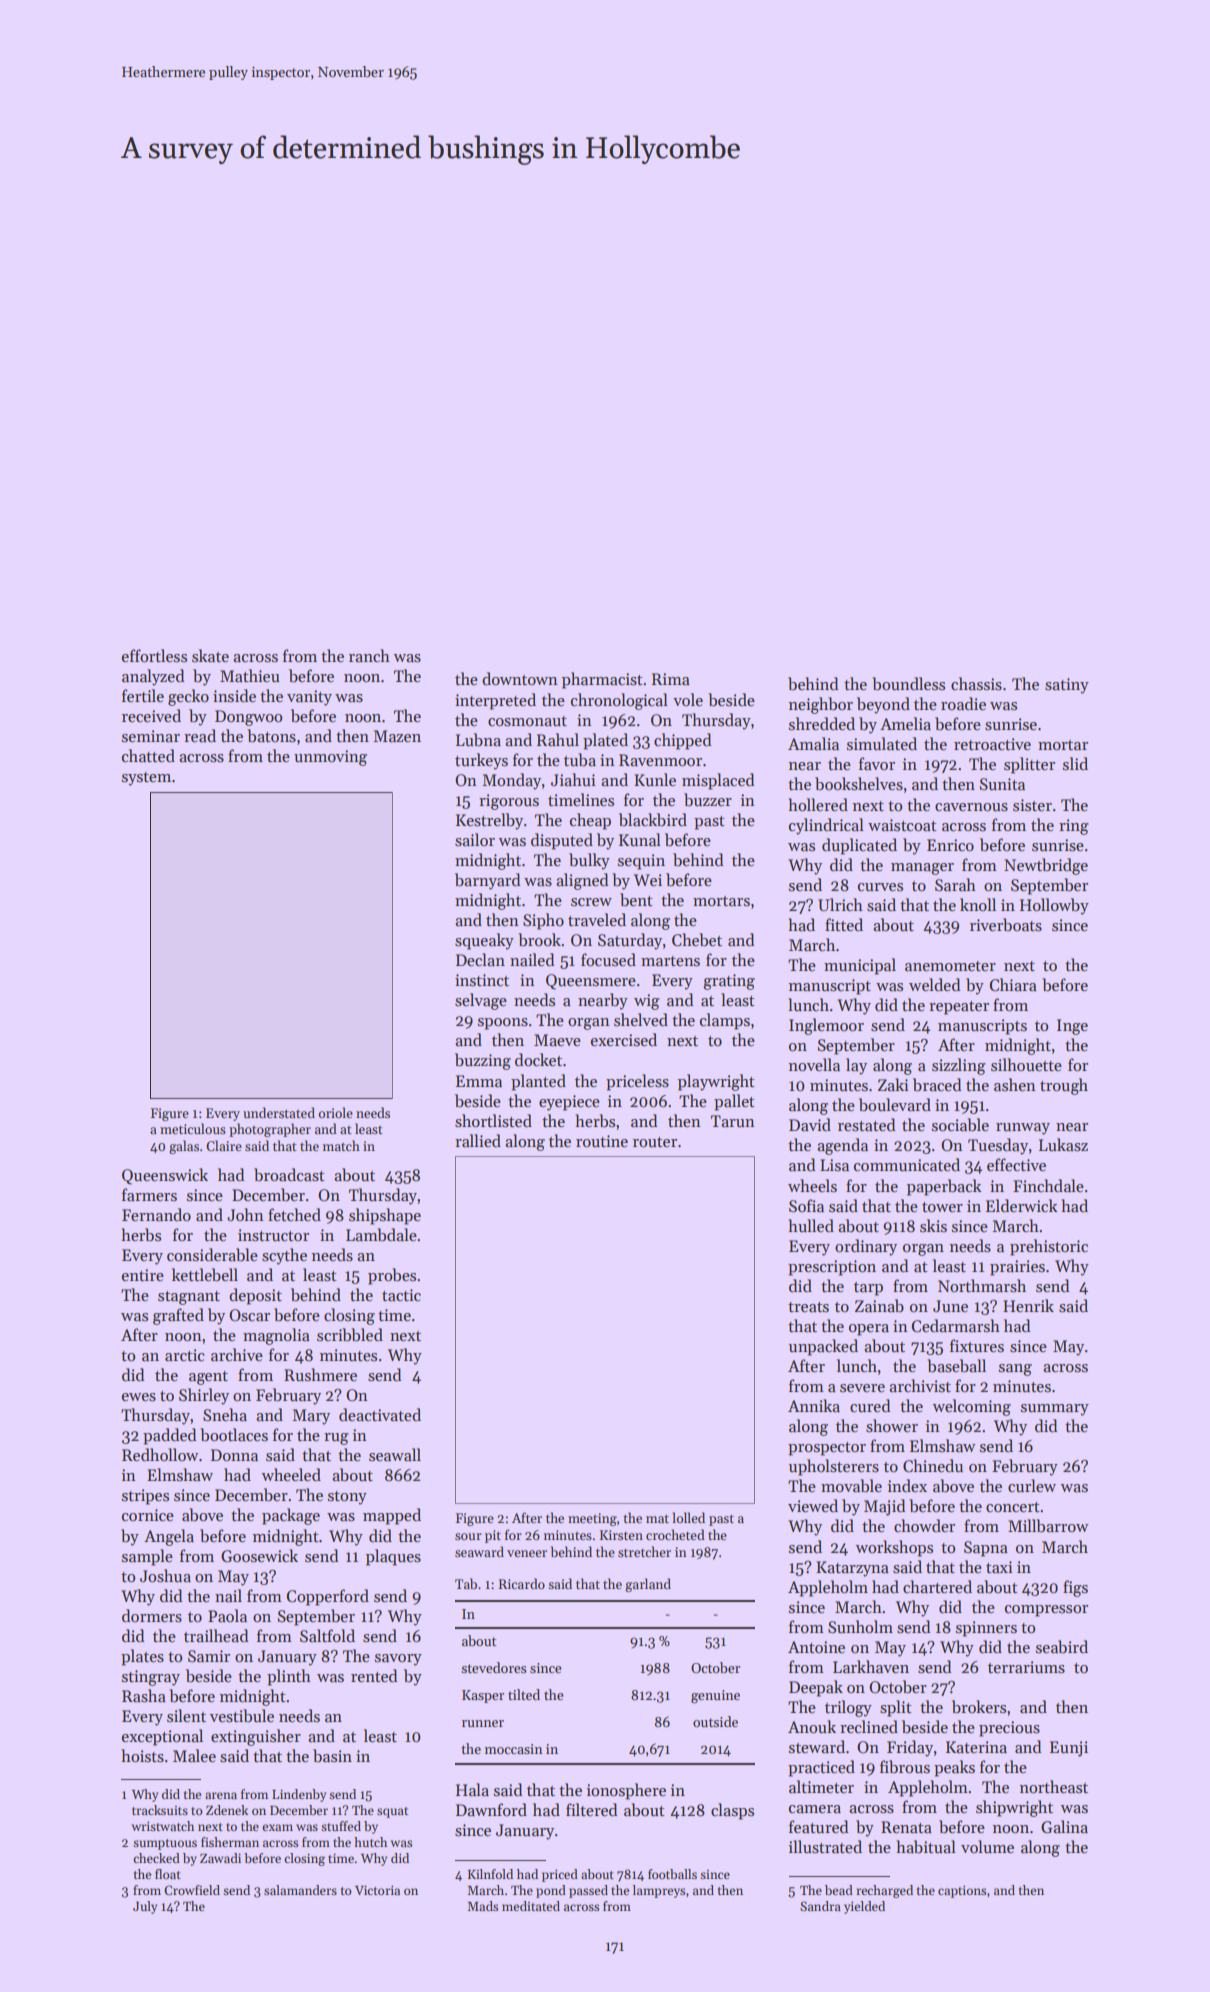  I want to click on Henrik, so click(1028, 1305).
